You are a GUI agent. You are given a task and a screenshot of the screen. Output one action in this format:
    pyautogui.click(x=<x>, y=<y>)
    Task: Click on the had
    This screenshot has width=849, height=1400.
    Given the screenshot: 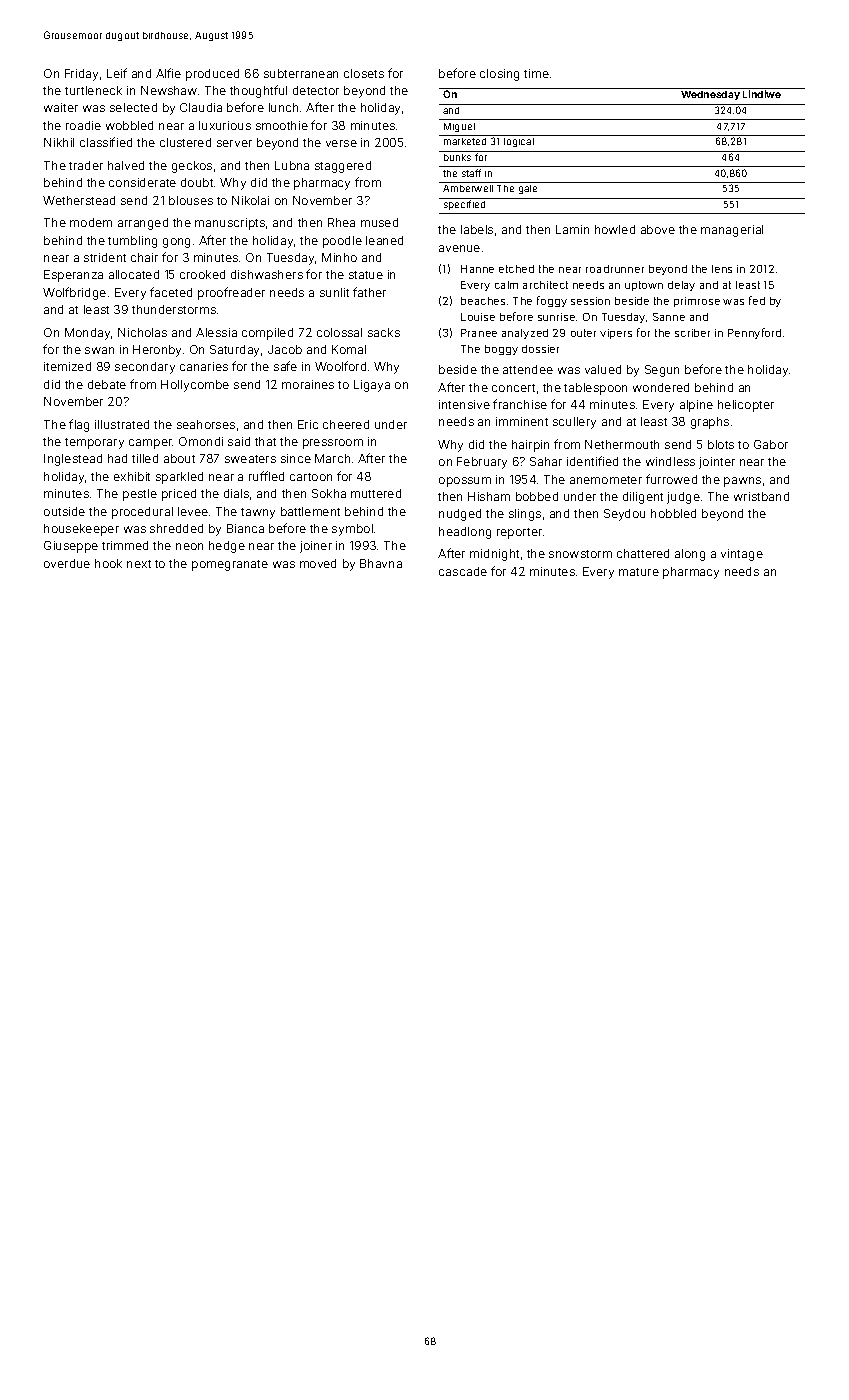 What is the action you would take?
    pyautogui.click(x=117, y=458)
